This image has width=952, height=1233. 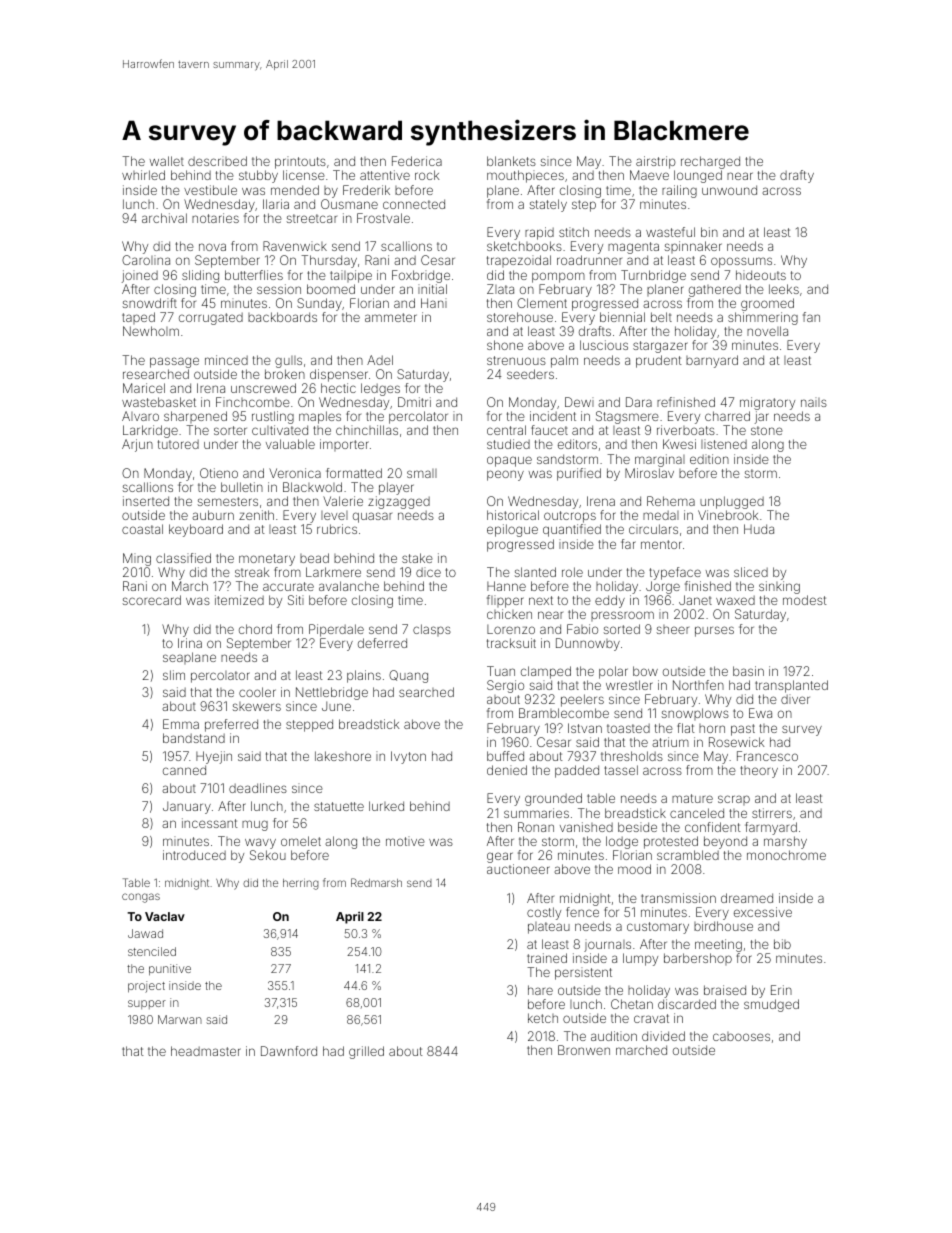 I want to click on transplanted, so click(x=791, y=686).
